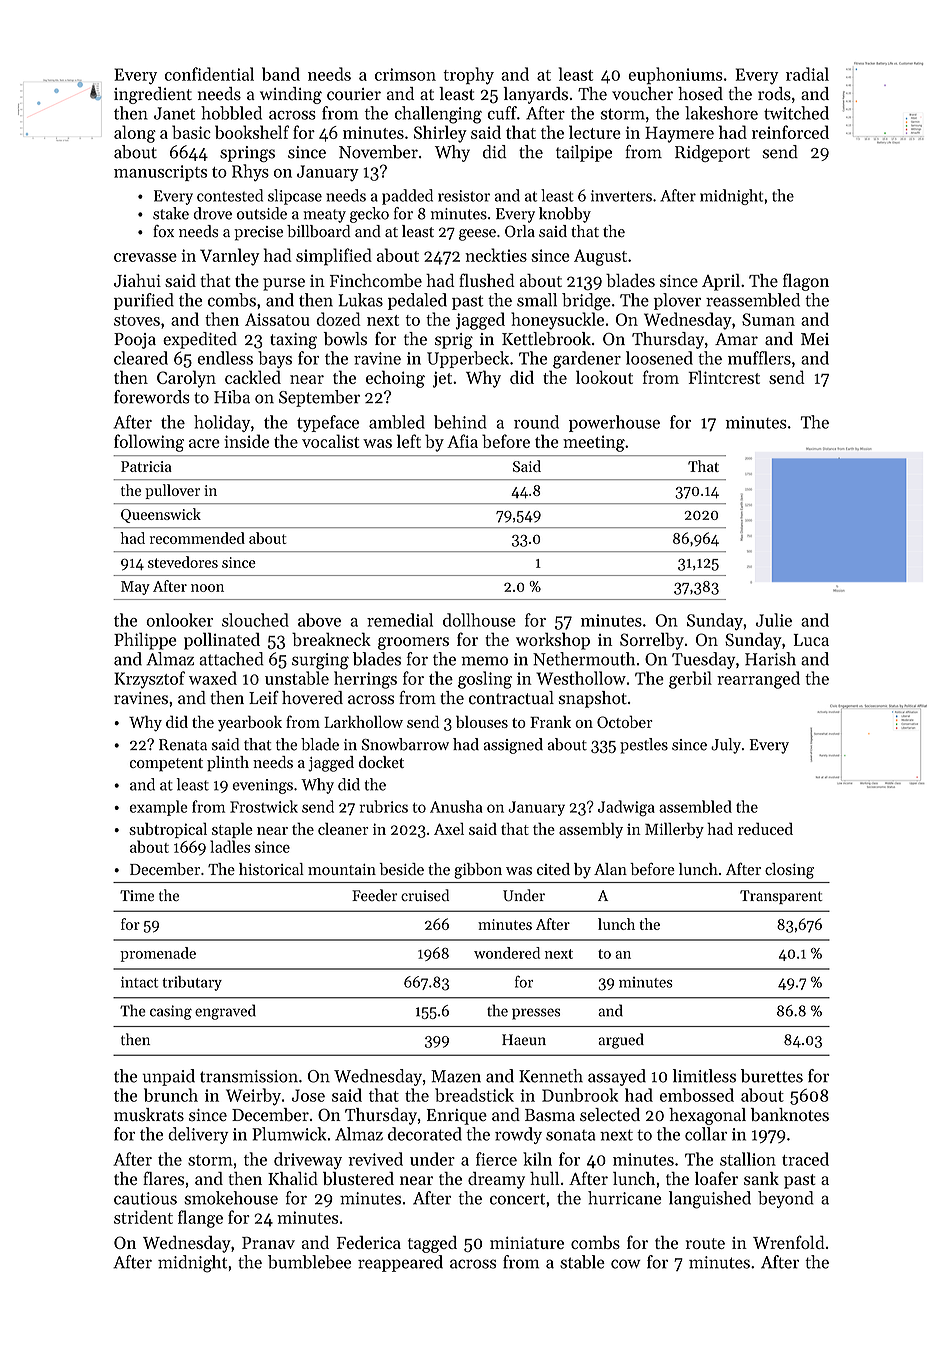  What do you see at coordinates (146, 466) in the page?
I see `Patricia` at bounding box center [146, 466].
